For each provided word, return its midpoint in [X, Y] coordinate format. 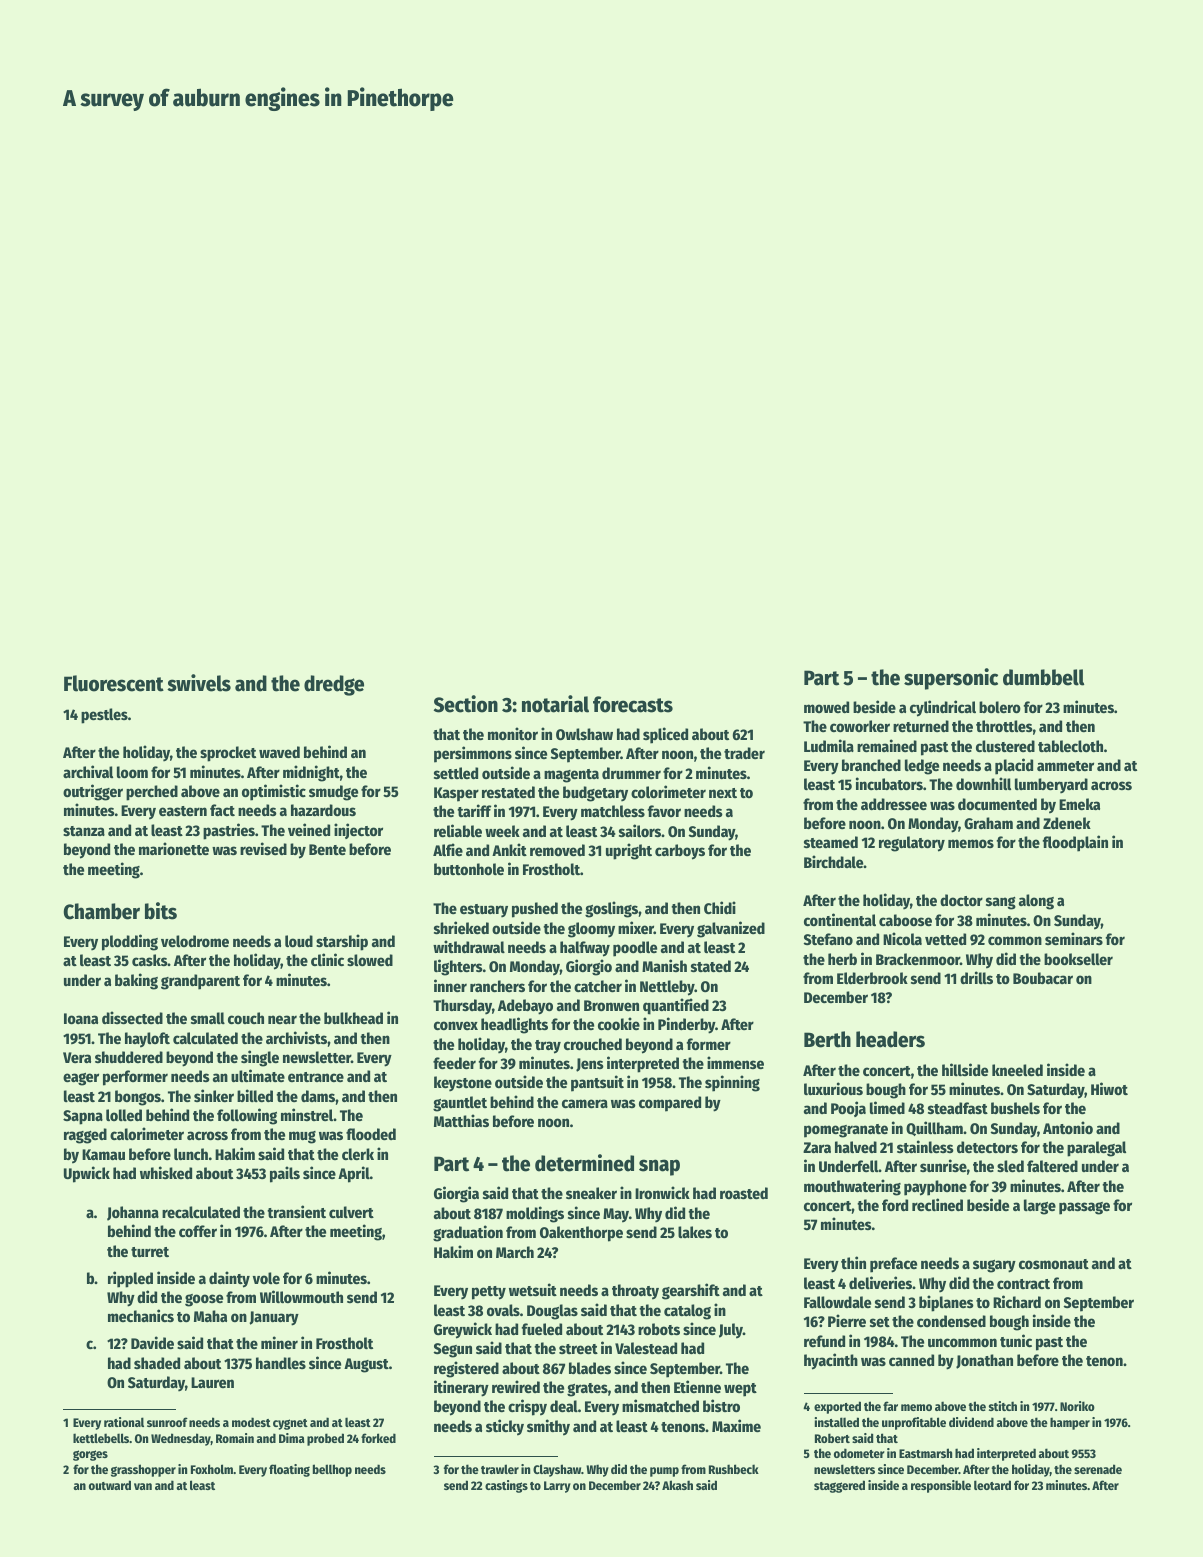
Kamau [103, 1154]
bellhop [332, 1470]
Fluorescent [114, 683]
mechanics [141, 1315]
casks [150, 960]
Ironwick [662, 1192]
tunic [1016, 1340]
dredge [334, 685]
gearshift [691, 1291]
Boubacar [1043, 978]
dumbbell [1043, 677]
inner [450, 985]
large [1040, 1207]
